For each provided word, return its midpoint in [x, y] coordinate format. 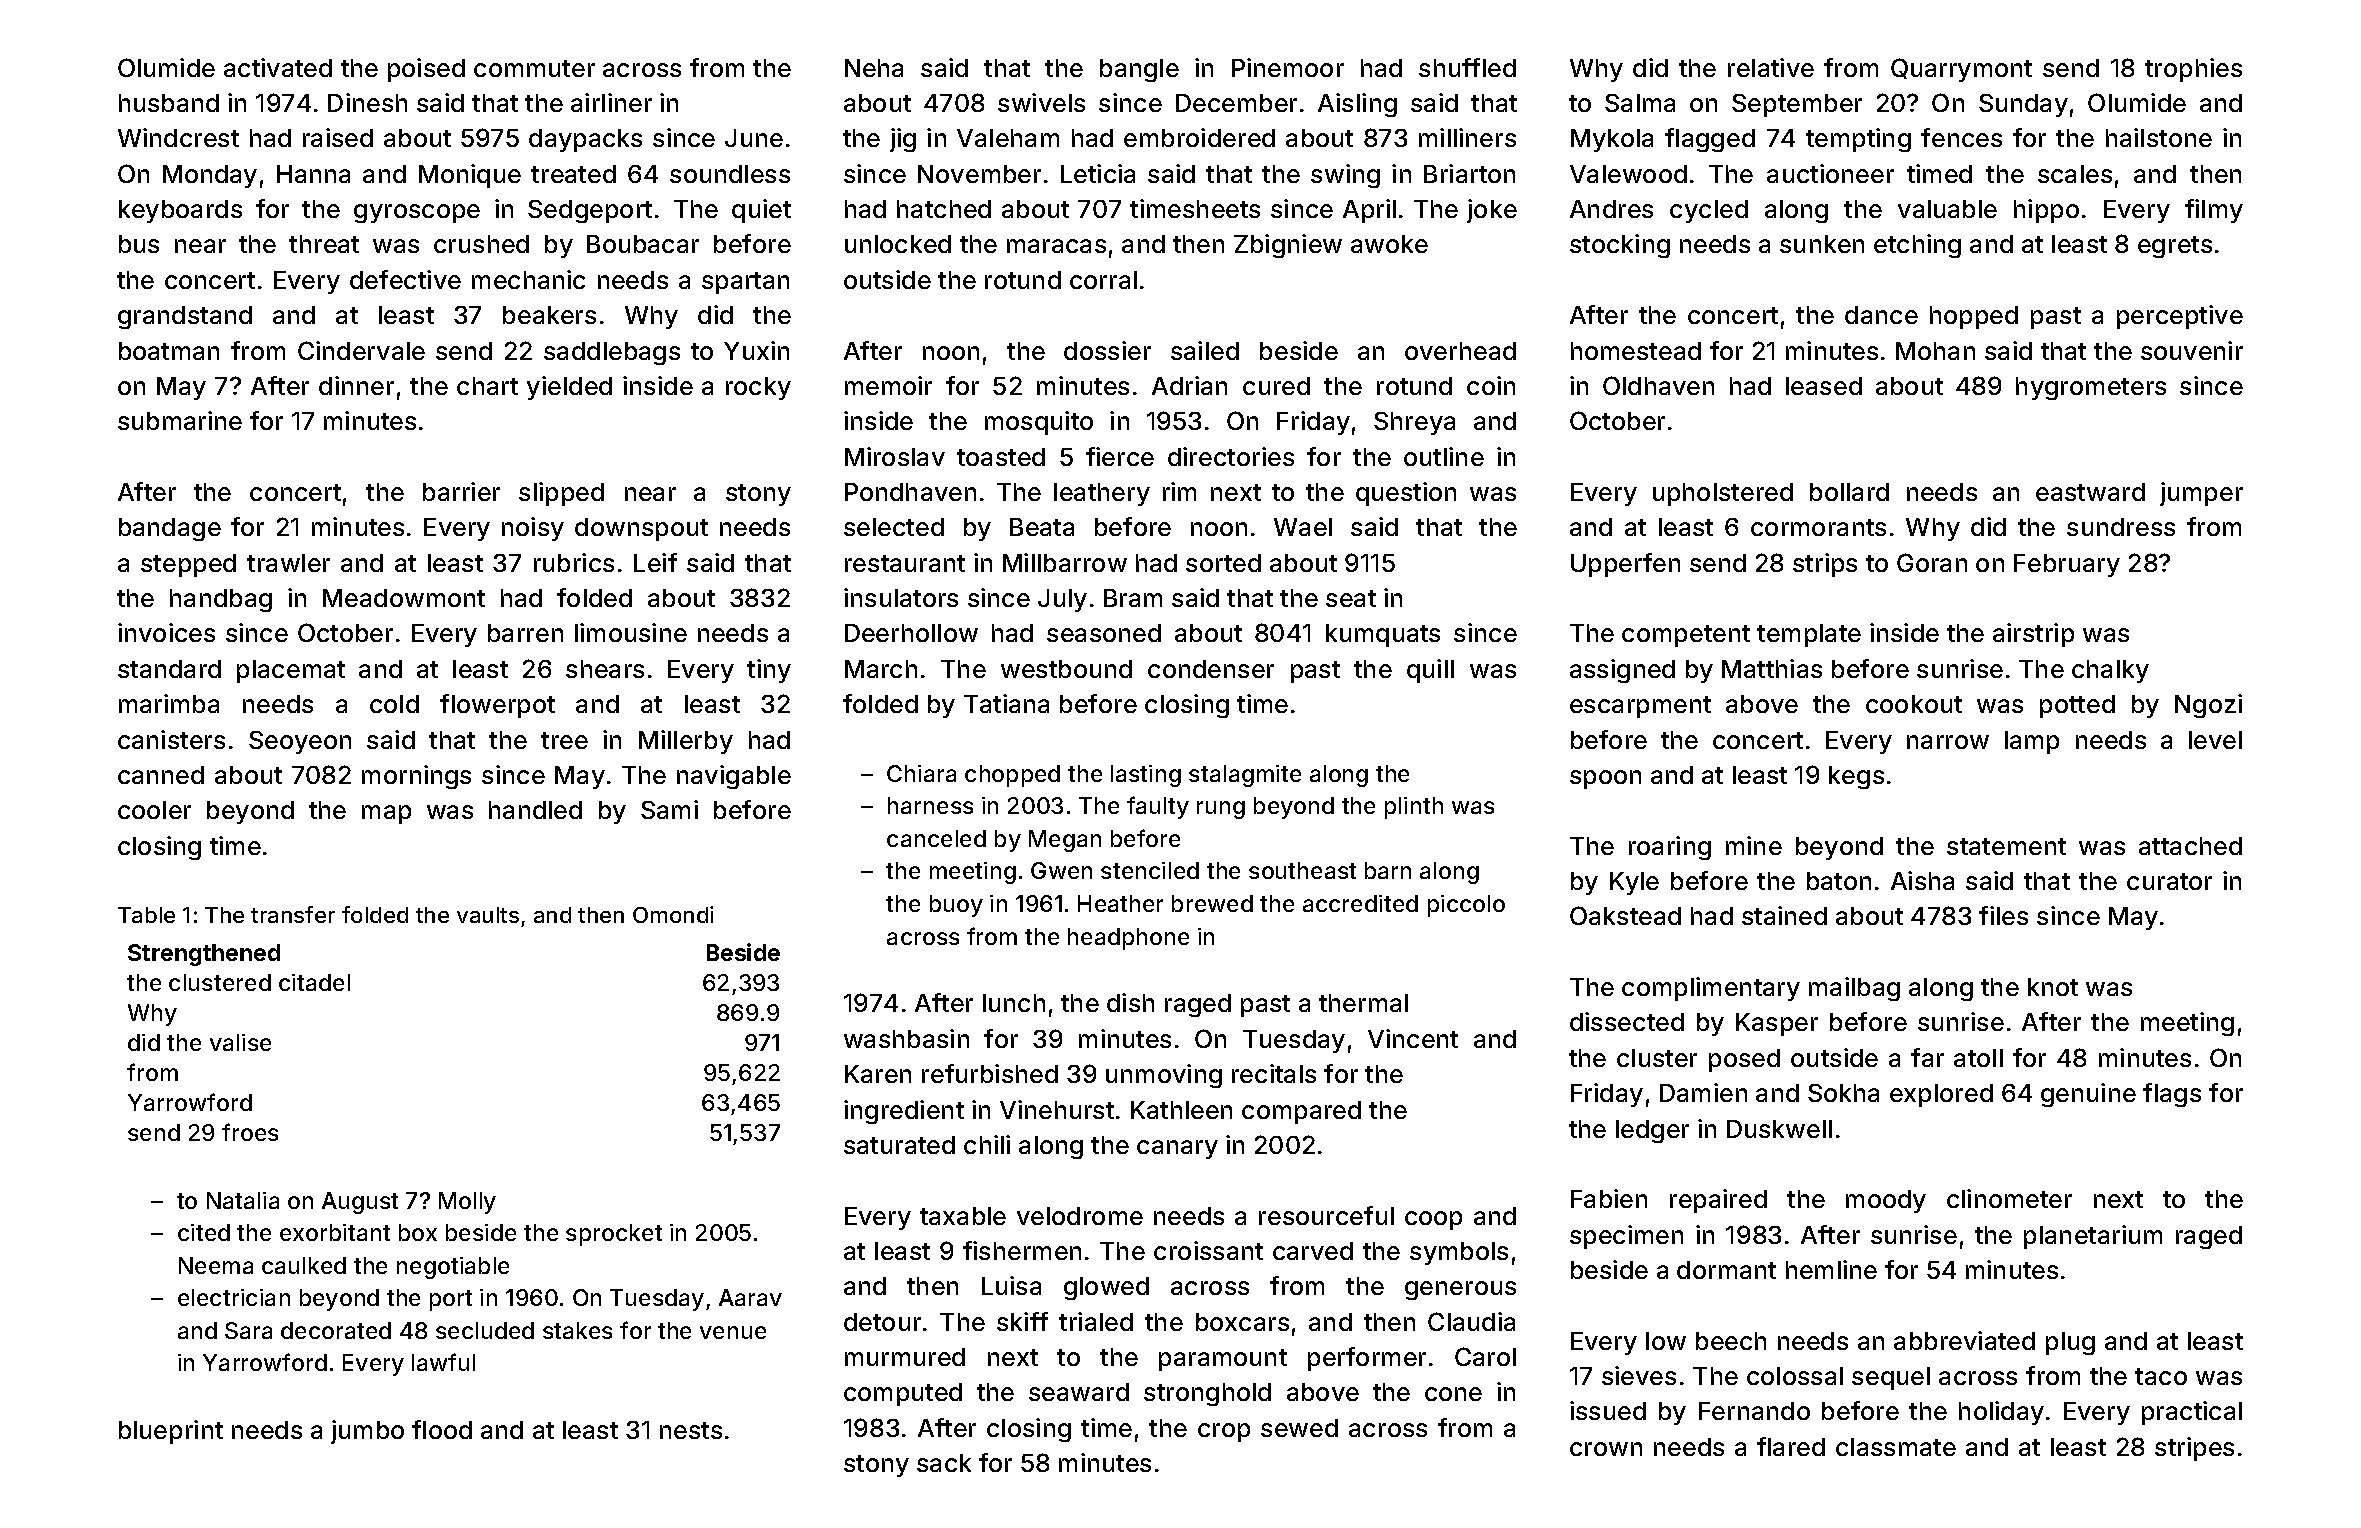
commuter [534, 68]
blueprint [171, 1432]
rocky [758, 388]
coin [1491, 385]
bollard [1849, 492]
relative [1771, 67]
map [386, 814]
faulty [1158, 807]
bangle [1139, 70]
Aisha [1922, 880]
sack [944, 1463]
